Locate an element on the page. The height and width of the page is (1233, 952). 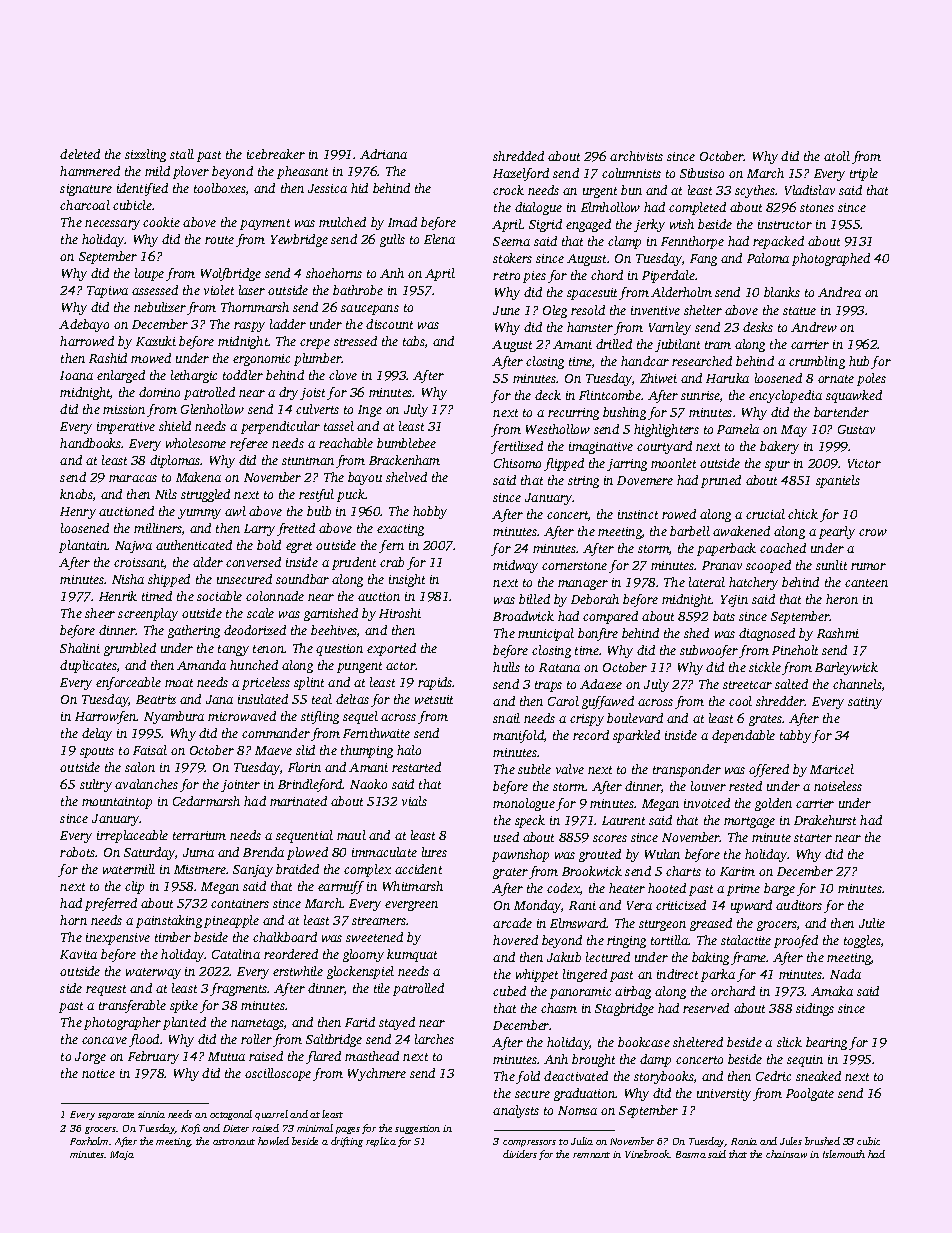
Nisha is located at coordinates (128, 579).
